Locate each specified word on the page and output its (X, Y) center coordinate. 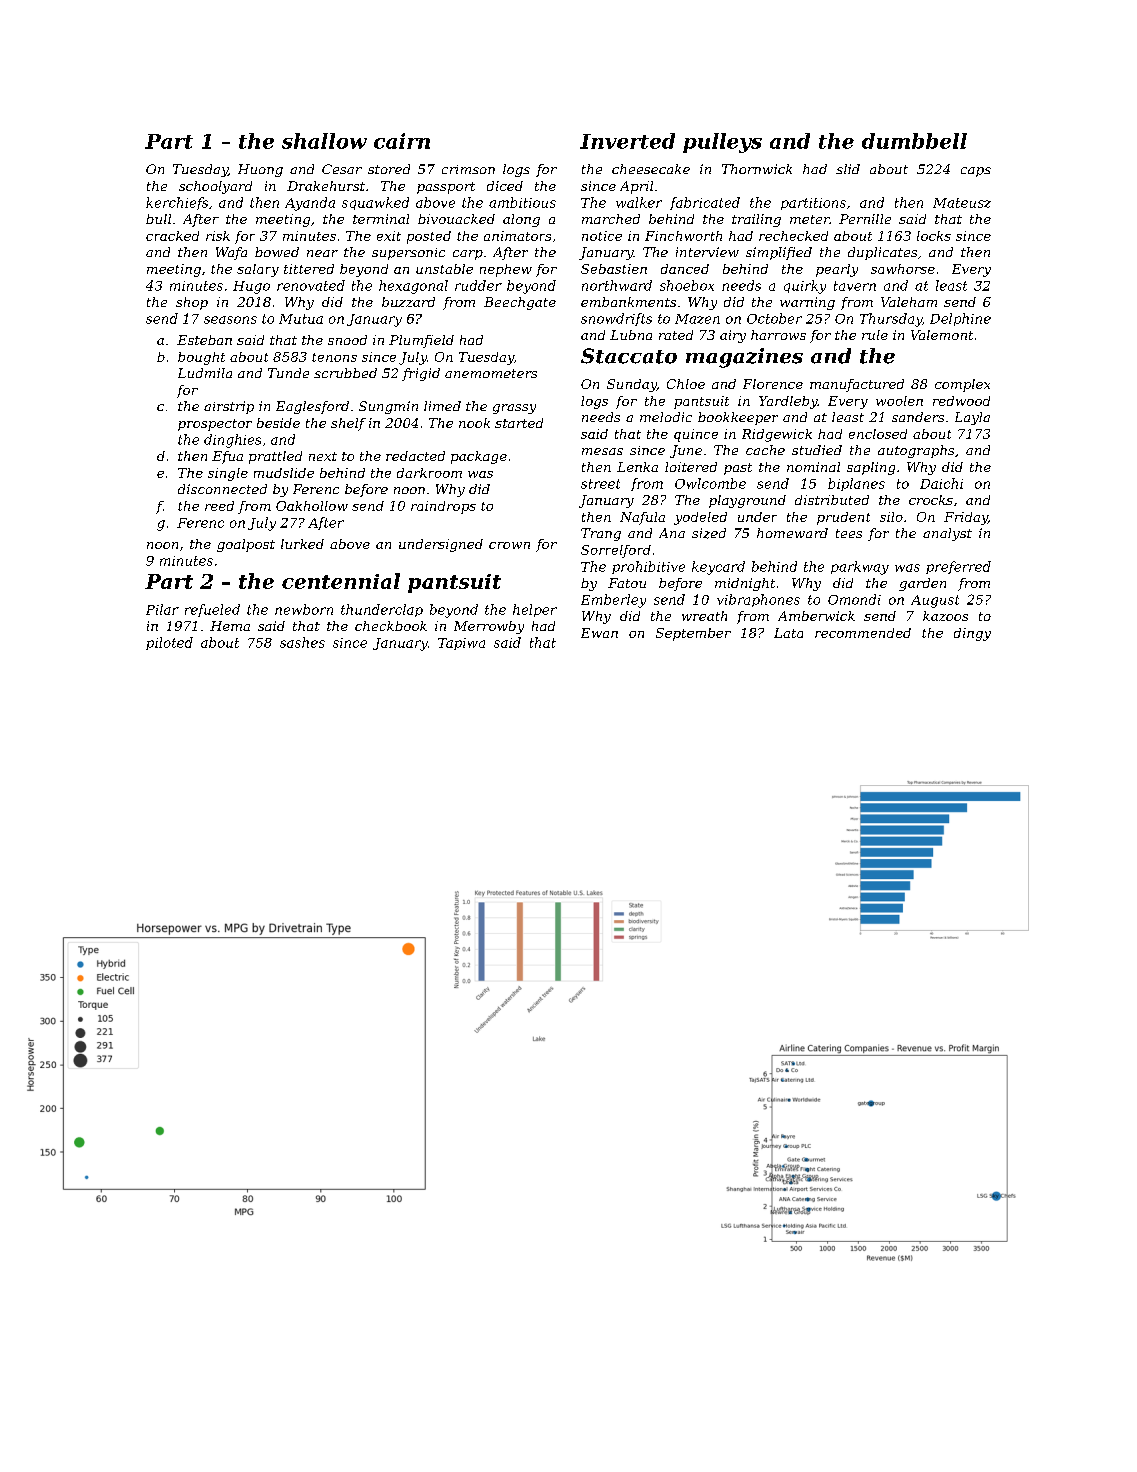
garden (922, 584)
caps (976, 172)
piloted (169, 643)
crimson (468, 169)
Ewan (599, 633)
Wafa (231, 253)
